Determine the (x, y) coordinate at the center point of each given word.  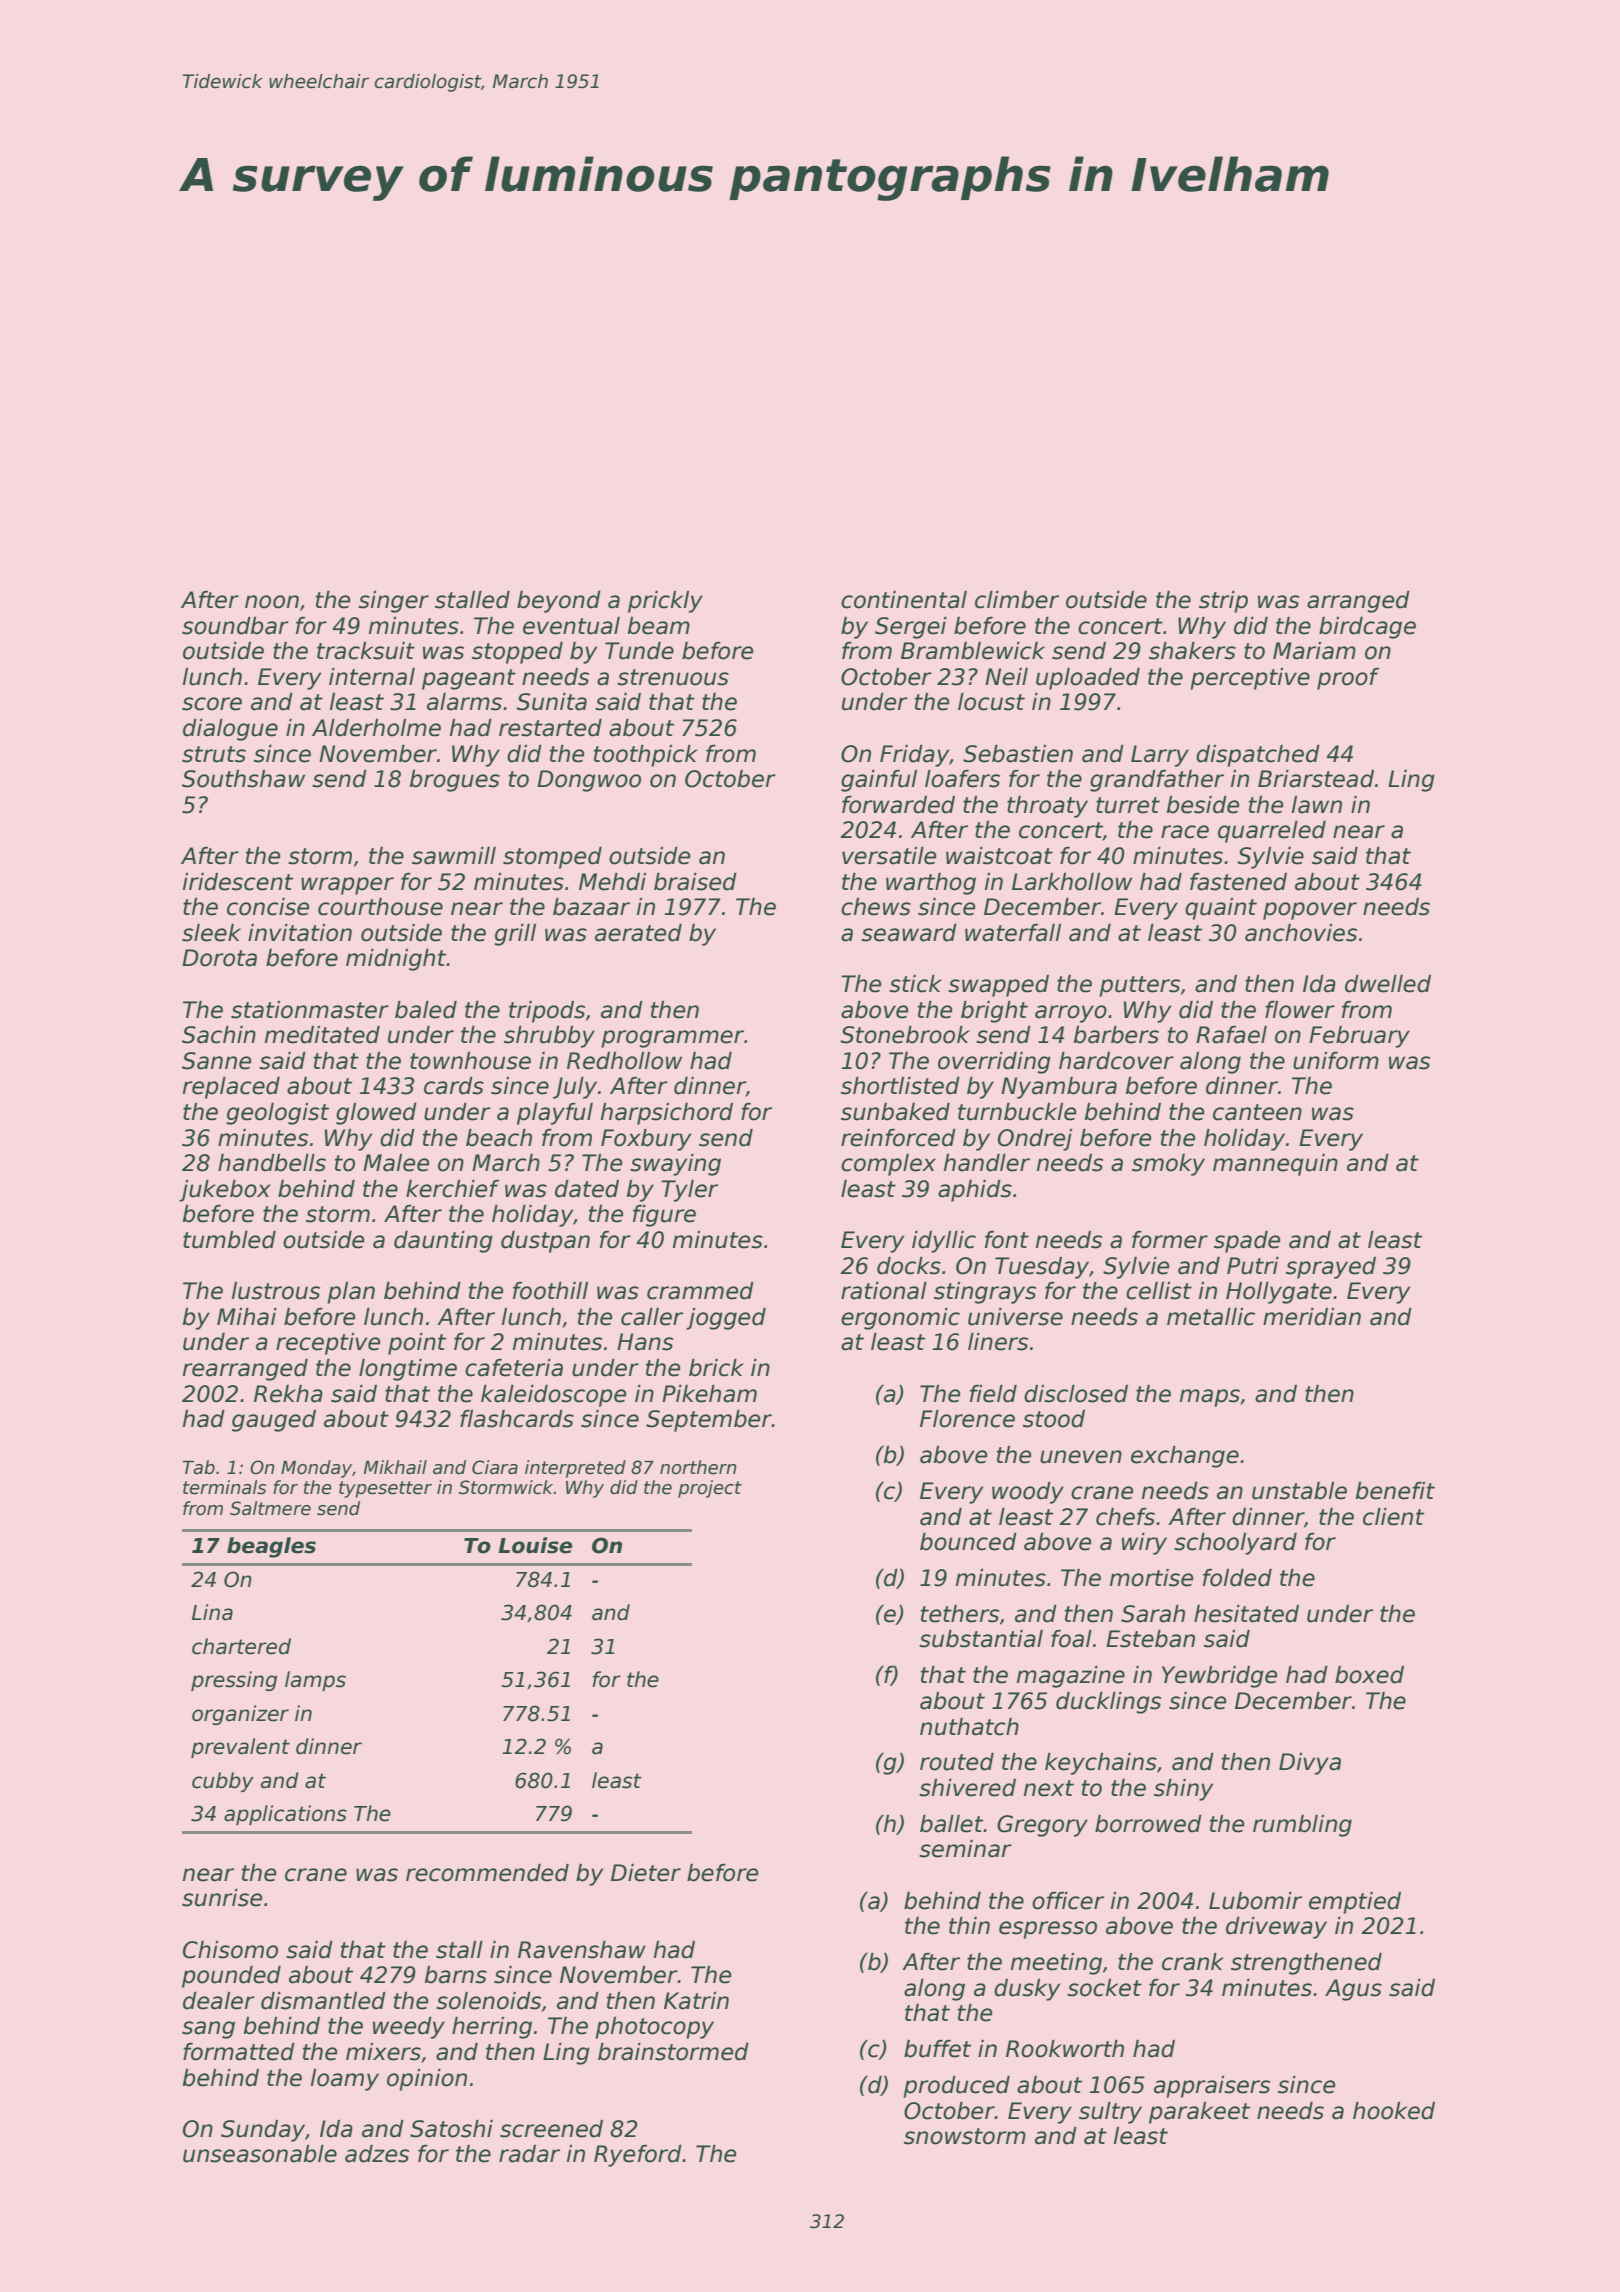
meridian (1312, 1317)
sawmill (454, 856)
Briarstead (1316, 779)
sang (208, 2030)
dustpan (545, 1242)
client (1393, 1517)
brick (716, 1368)
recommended (487, 1873)
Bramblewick (973, 651)
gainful (879, 781)
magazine (1071, 1677)
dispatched (1258, 756)
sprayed (1331, 1268)
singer (393, 602)
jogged (726, 1319)
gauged (274, 1421)
